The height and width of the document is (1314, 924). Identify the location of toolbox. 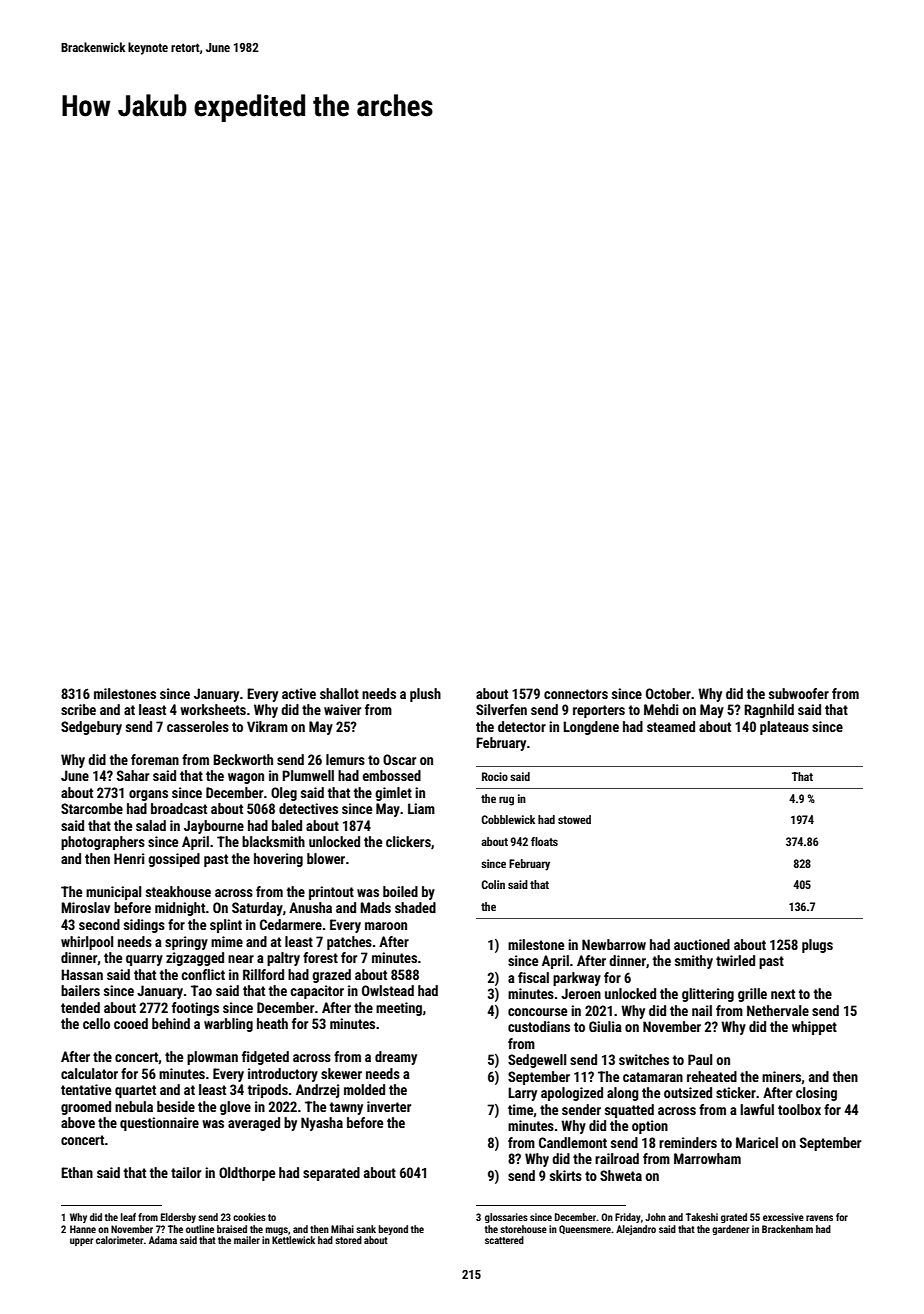
(799, 1109).
